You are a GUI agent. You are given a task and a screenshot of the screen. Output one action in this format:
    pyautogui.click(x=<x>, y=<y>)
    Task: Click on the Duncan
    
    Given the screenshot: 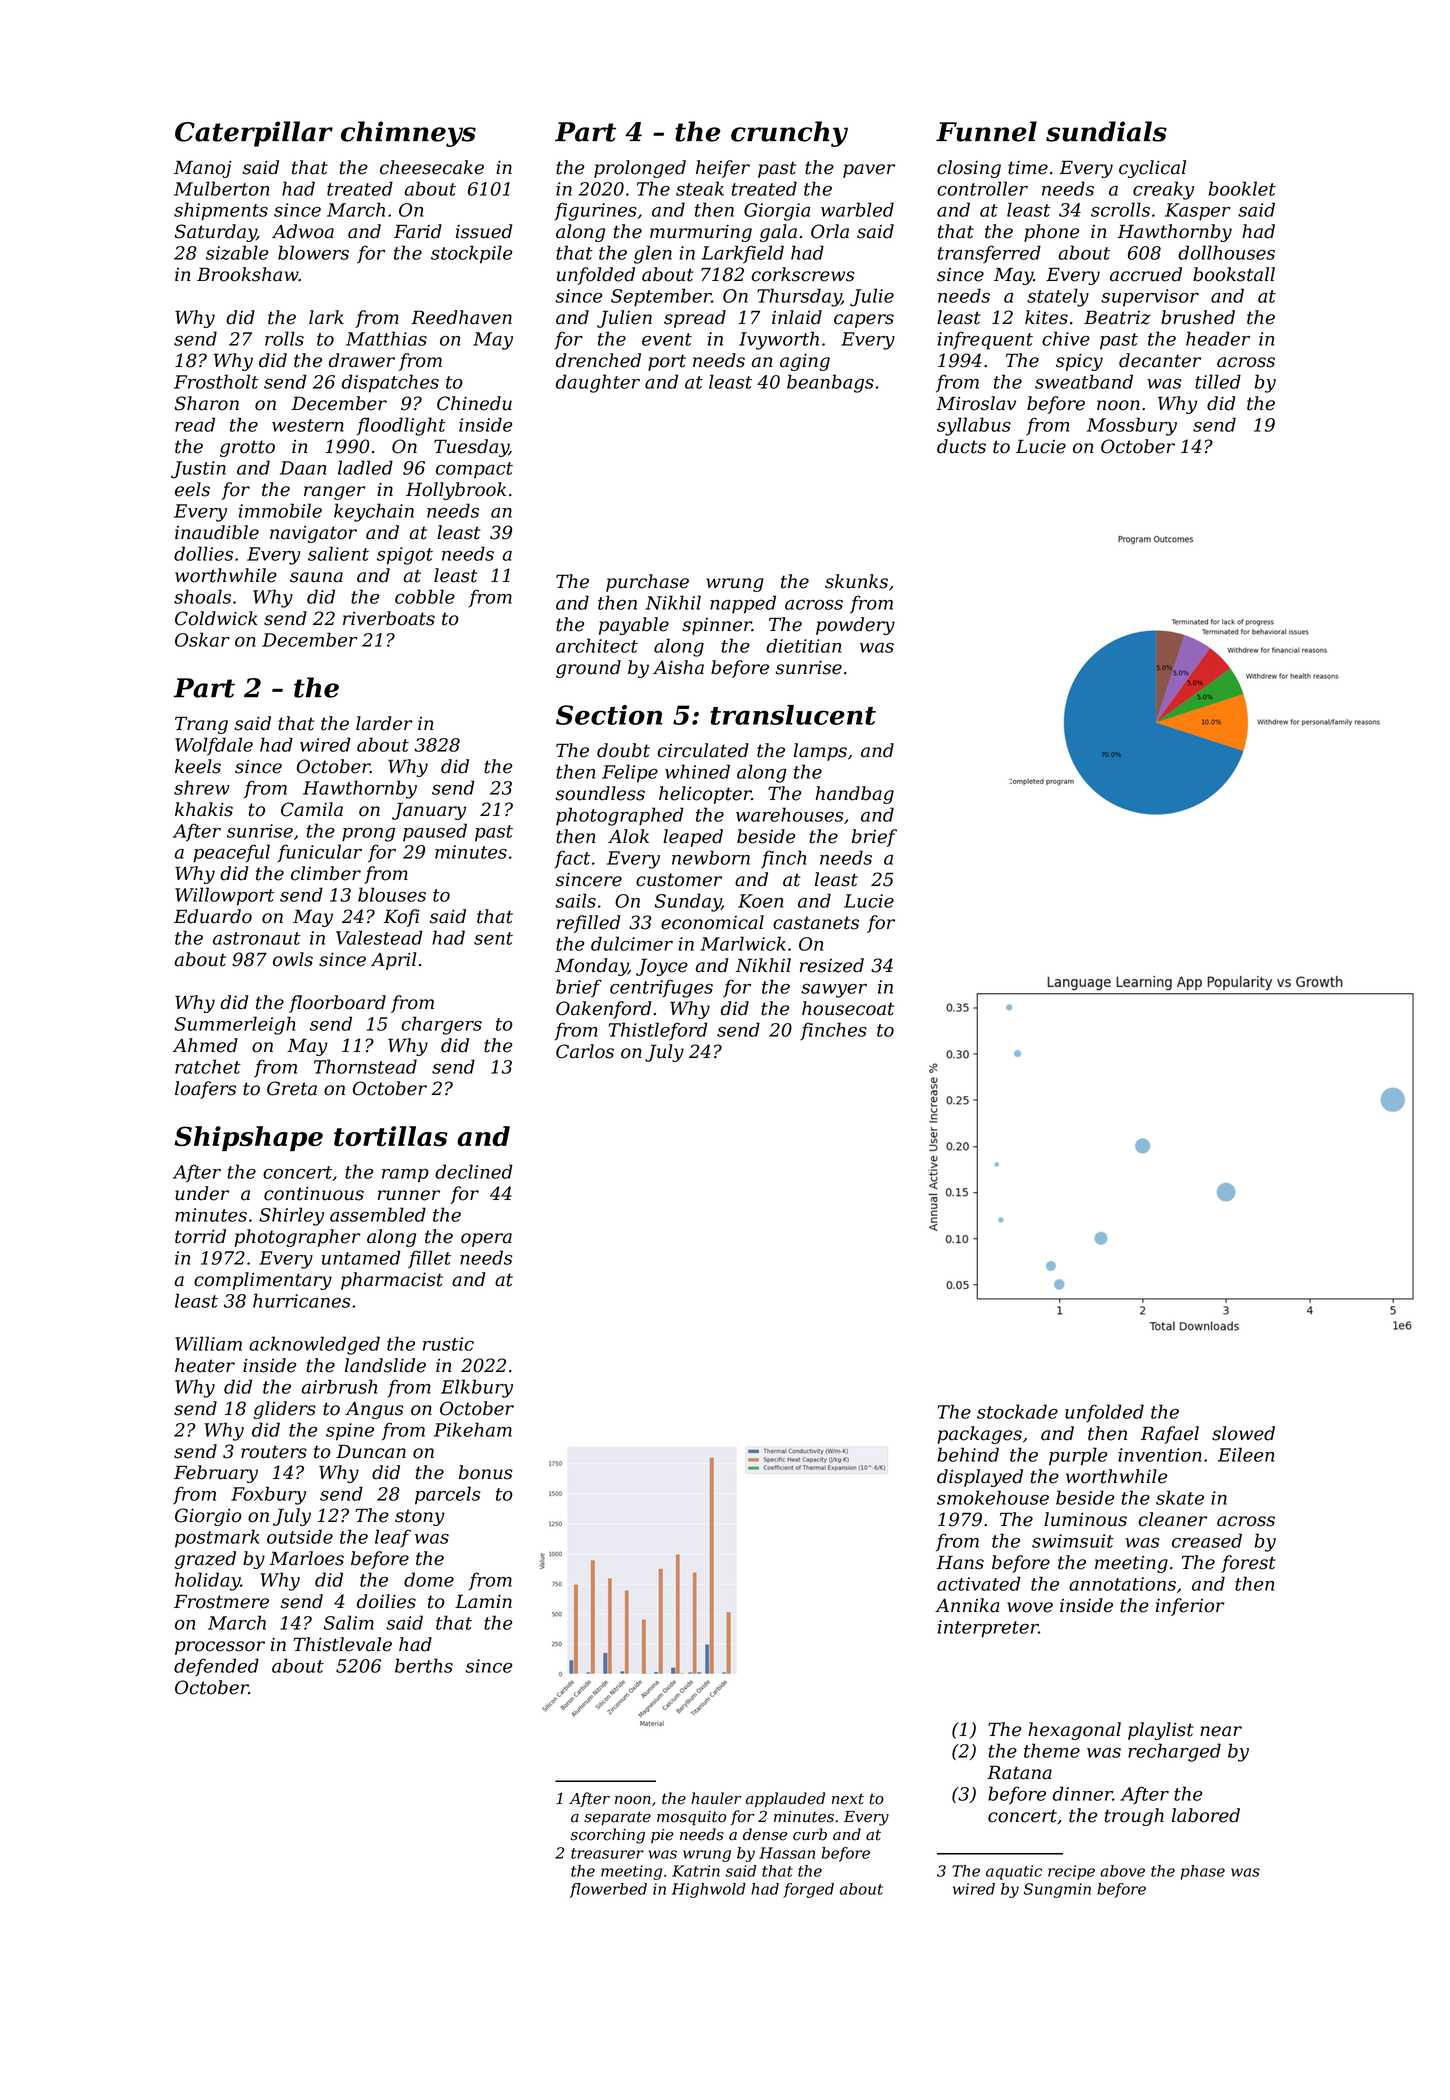 What is the action you would take?
    pyautogui.click(x=371, y=1451)
